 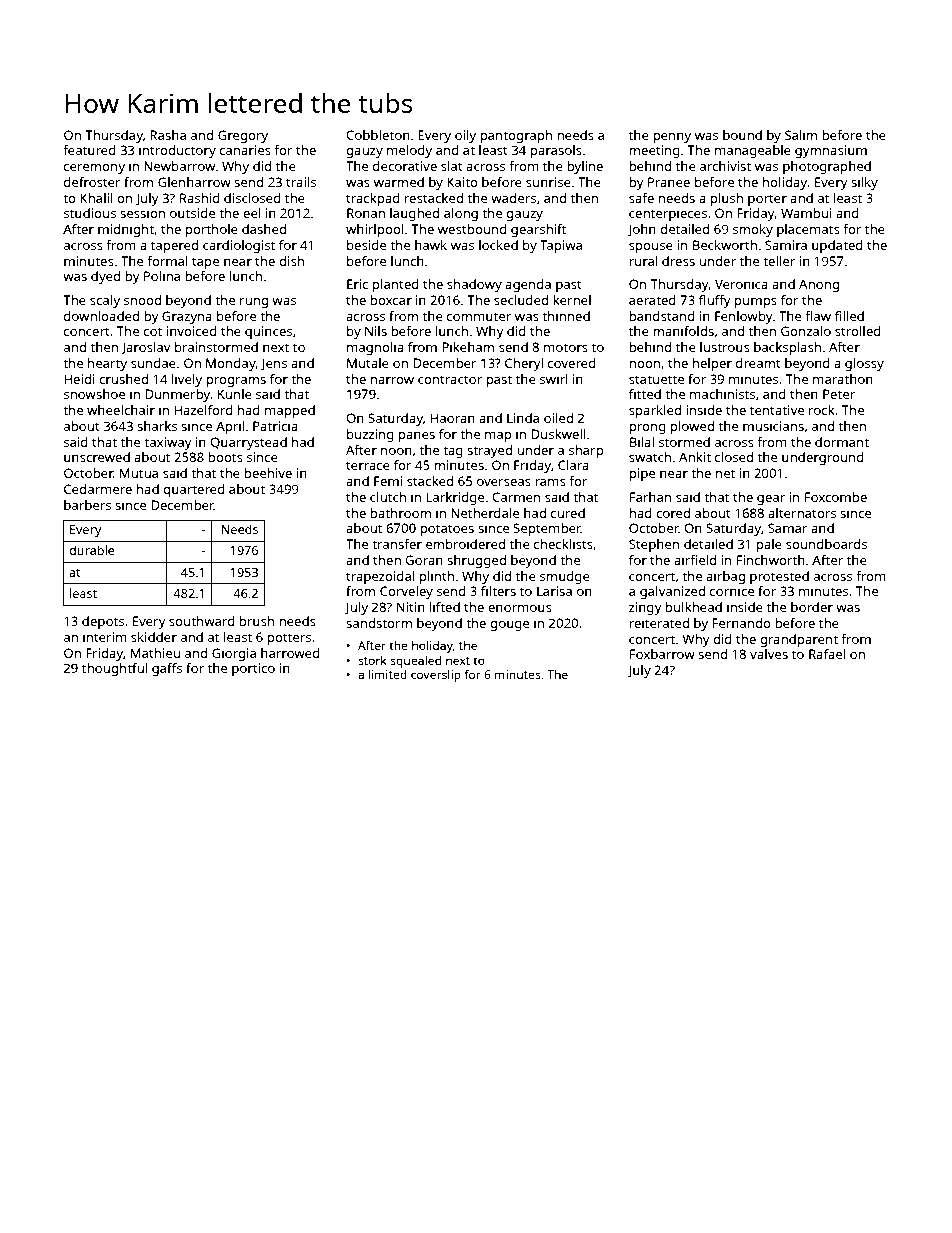 I want to click on Salim, so click(x=801, y=135).
